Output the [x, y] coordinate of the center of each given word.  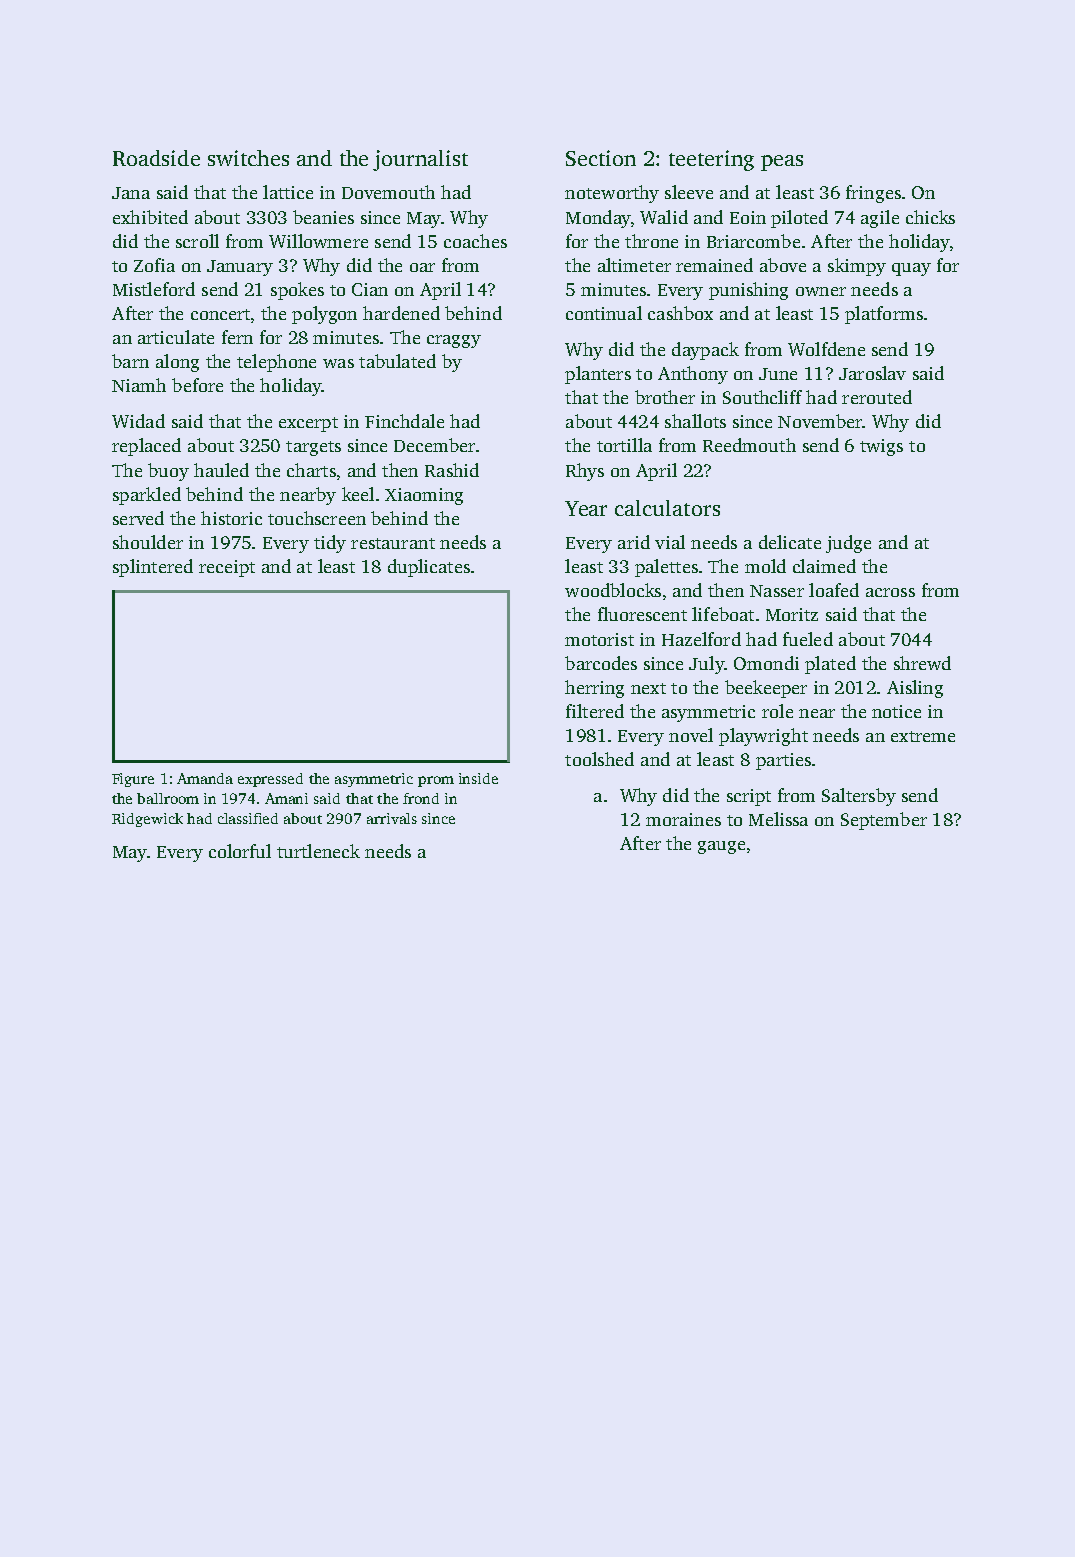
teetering [711, 160]
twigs [881, 447]
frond [421, 798]
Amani [286, 798]
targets [313, 448]
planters [598, 375]
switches [248, 158]
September [884, 821]
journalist [420, 160]
